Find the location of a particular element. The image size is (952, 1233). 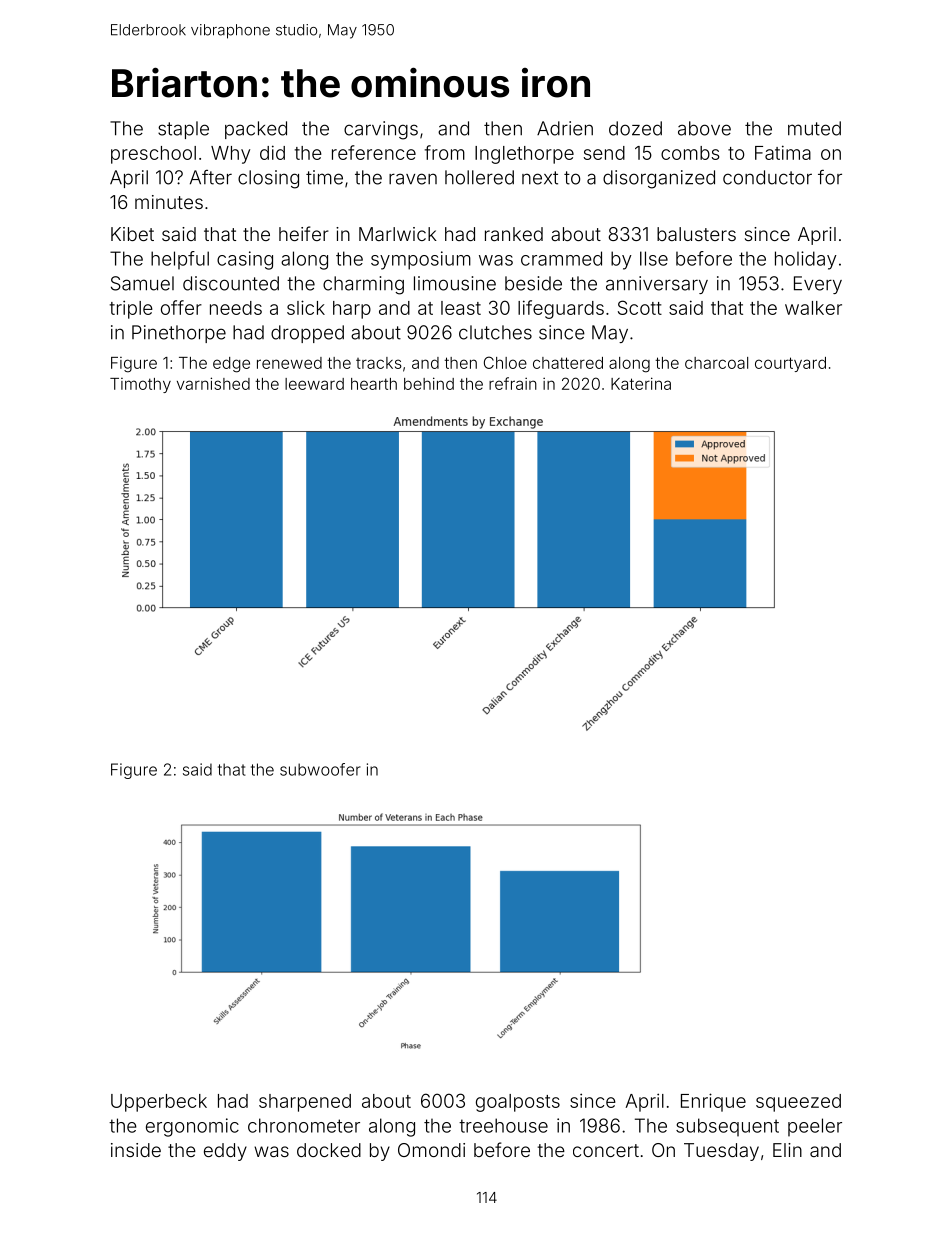

subwoofer is located at coordinates (320, 769).
